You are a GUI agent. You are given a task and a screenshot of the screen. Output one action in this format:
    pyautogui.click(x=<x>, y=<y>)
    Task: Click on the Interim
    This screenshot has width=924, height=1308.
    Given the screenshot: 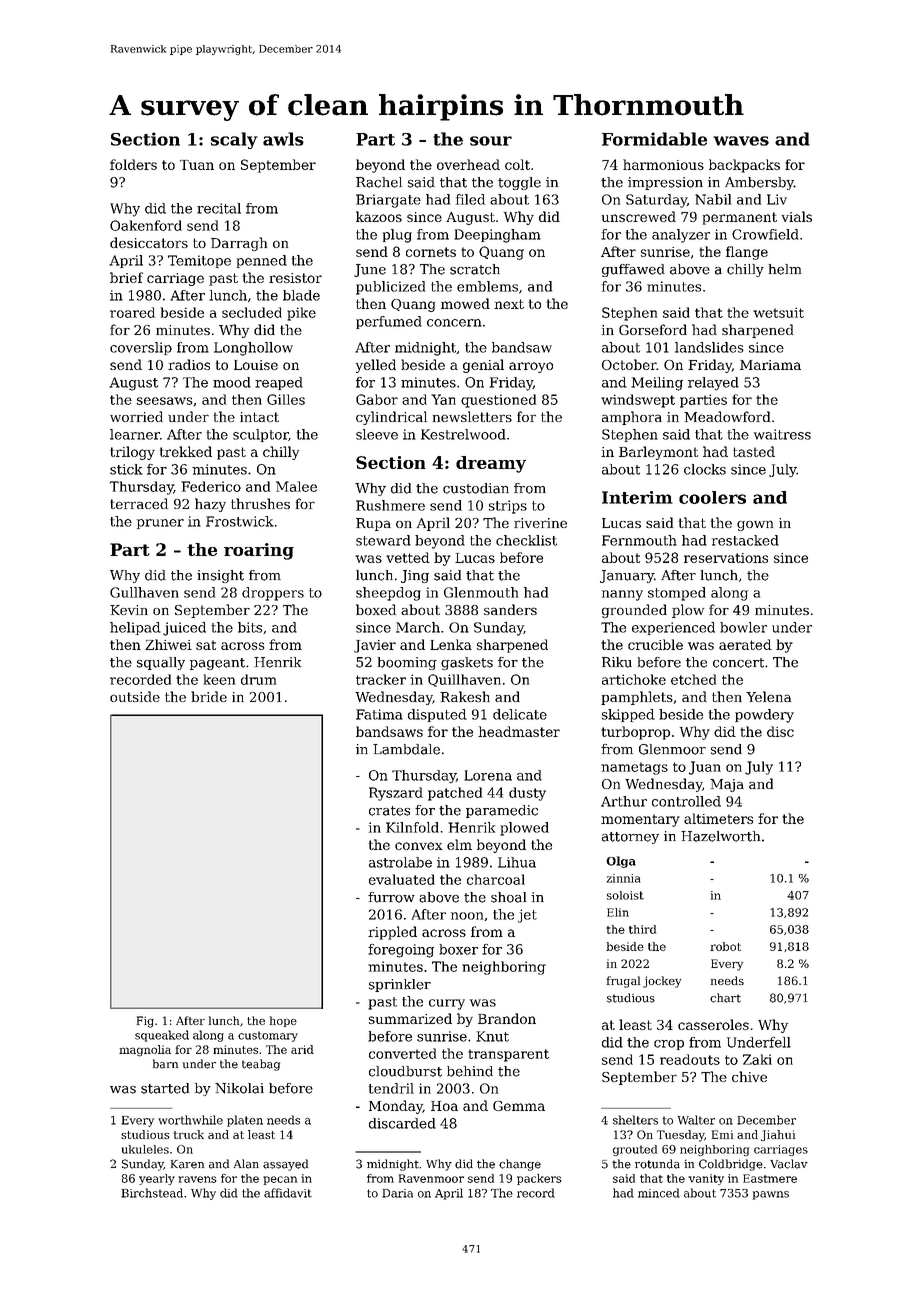 What is the action you would take?
    pyautogui.click(x=637, y=497)
